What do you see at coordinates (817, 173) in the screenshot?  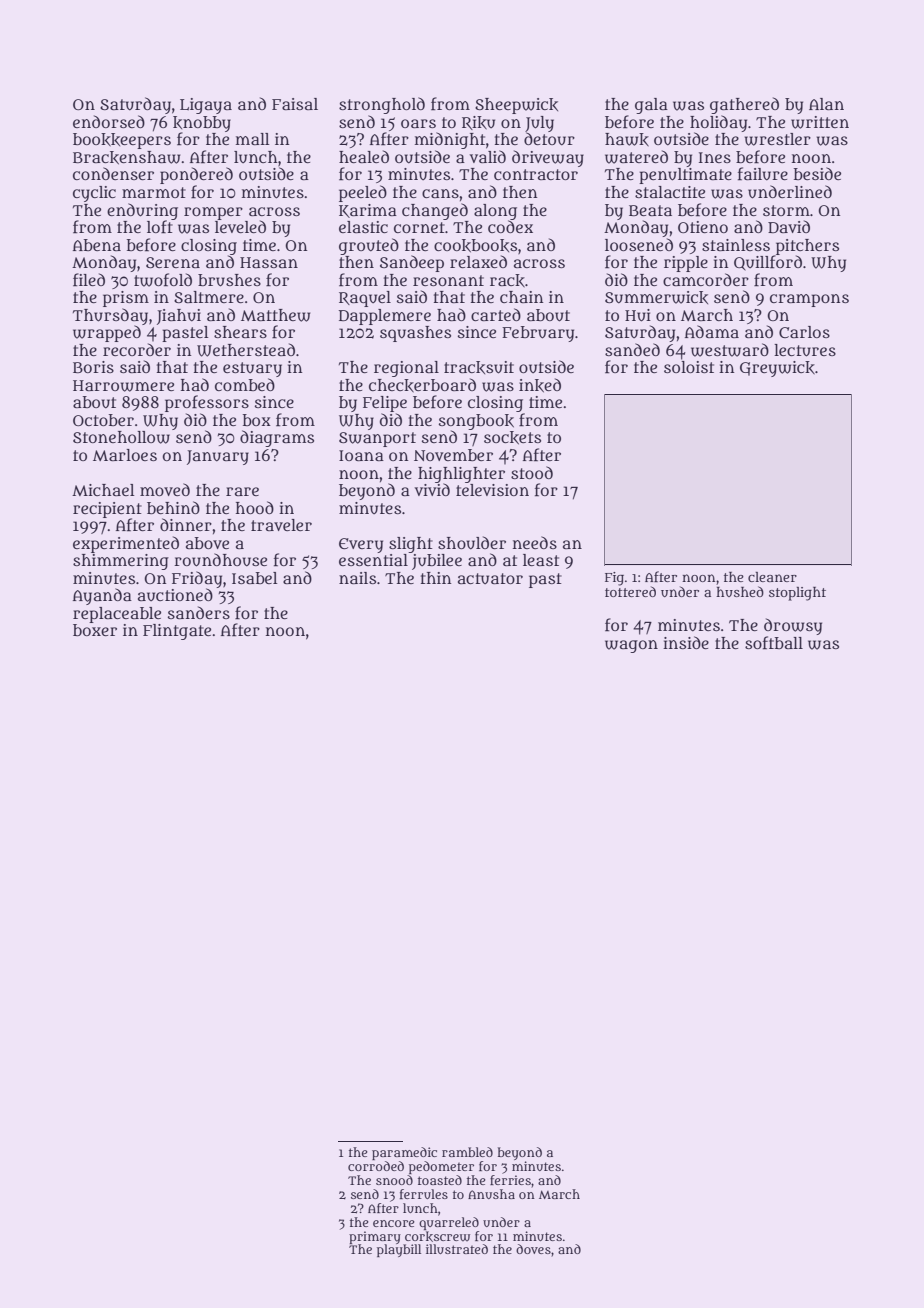 I see `beside` at bounding box center [817, 173].
